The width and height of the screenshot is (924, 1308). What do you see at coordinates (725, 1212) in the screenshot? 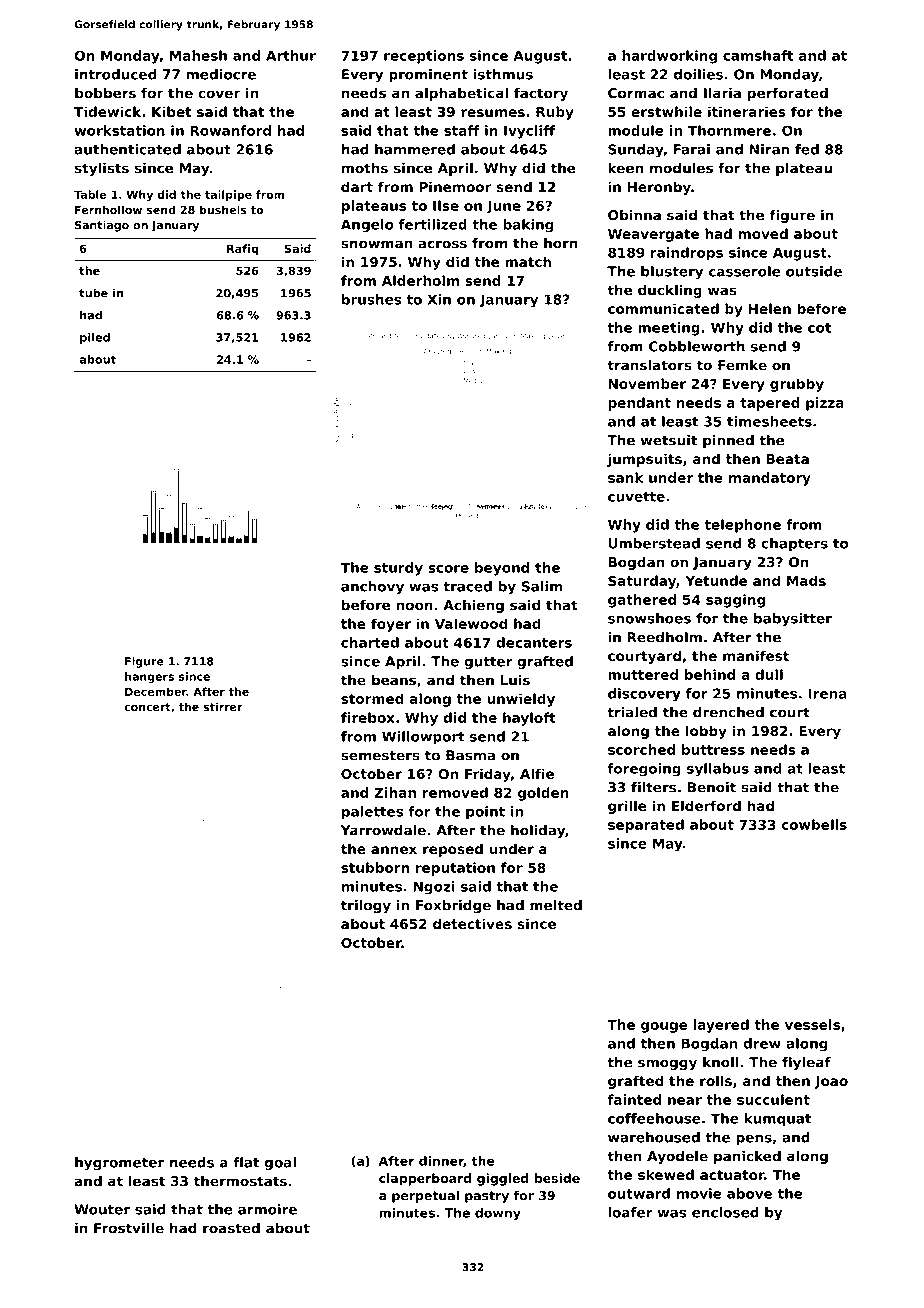
I see `enclosed` at bounding box center [725, 1212].
